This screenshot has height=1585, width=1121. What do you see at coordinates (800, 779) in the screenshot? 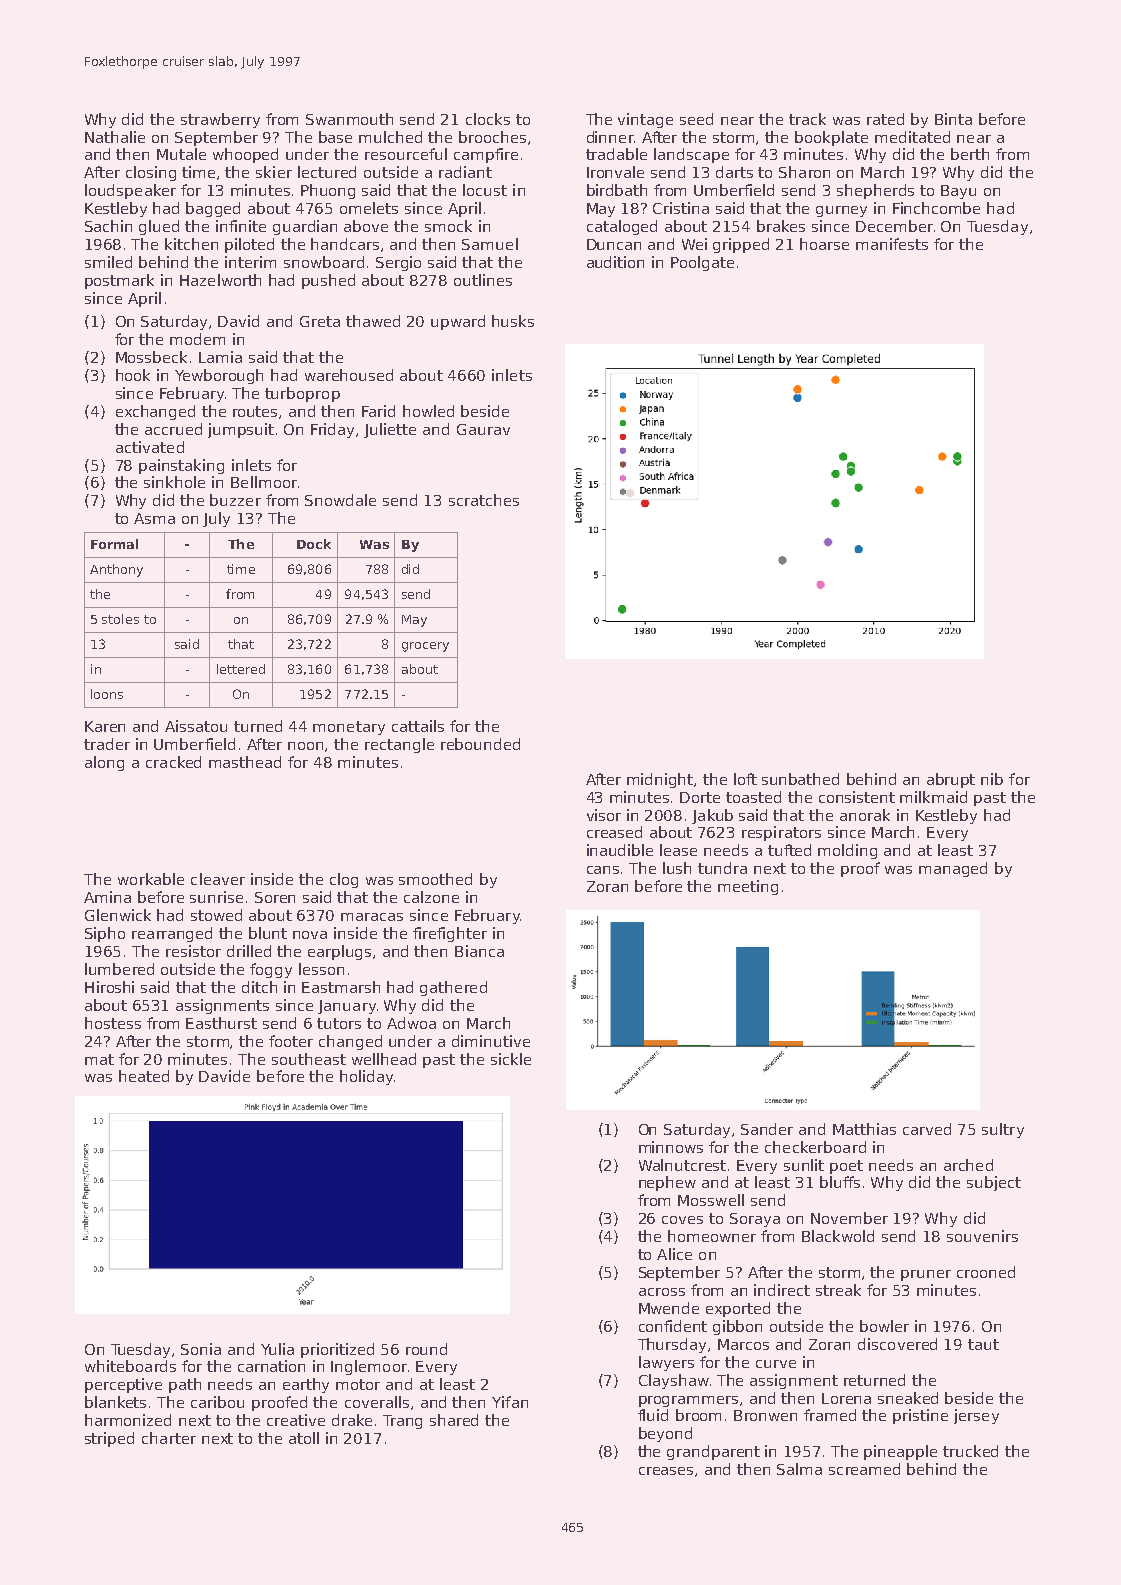
I see `sunbathed` at bounding box center [800, 779].
